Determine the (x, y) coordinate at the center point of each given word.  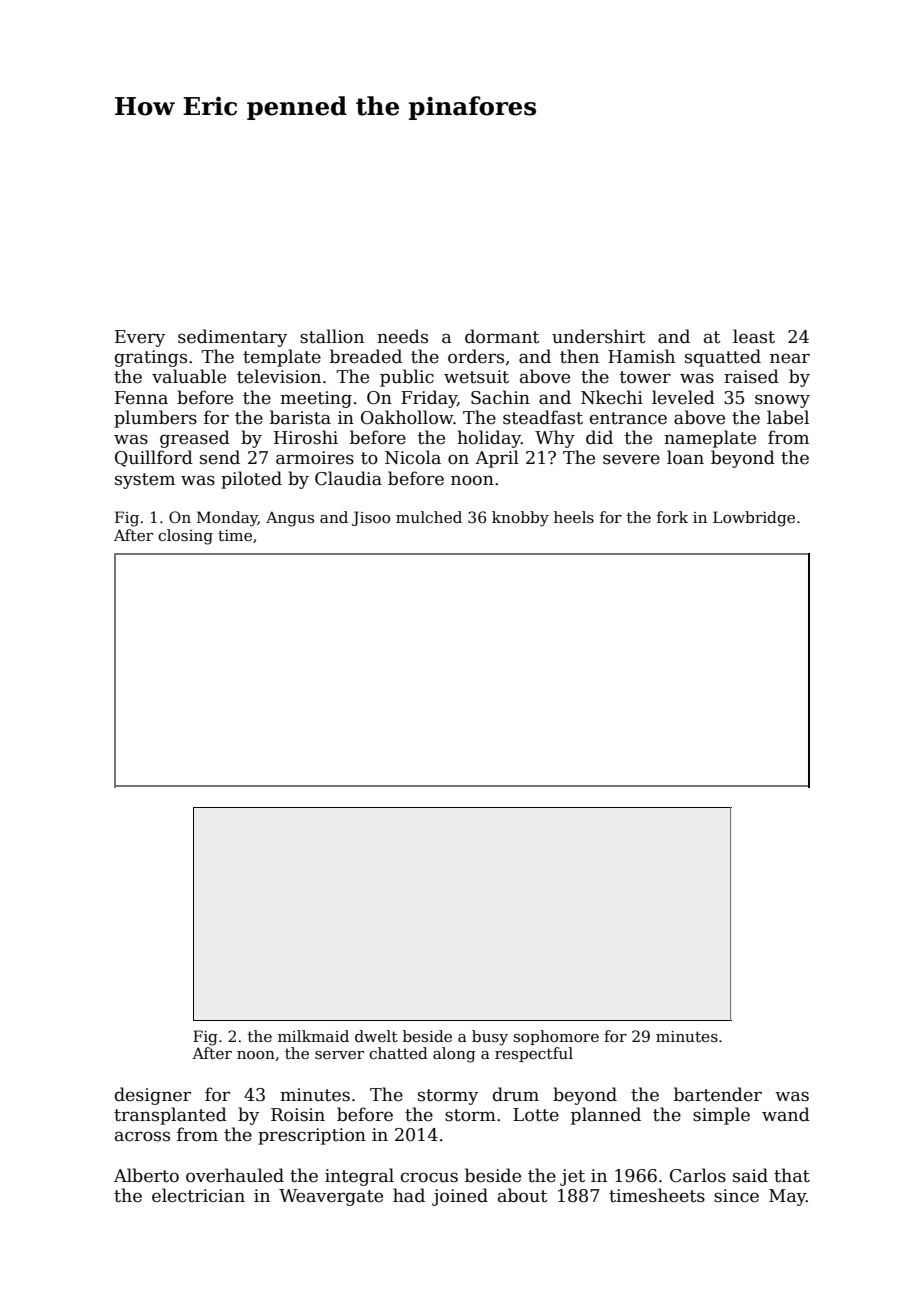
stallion (332, 336)
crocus (429, 1177)
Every (140, 338)
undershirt (598, 336)
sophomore (556, 1037)
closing (185, 537)
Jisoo (371, 518)
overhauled (235, 1175)
